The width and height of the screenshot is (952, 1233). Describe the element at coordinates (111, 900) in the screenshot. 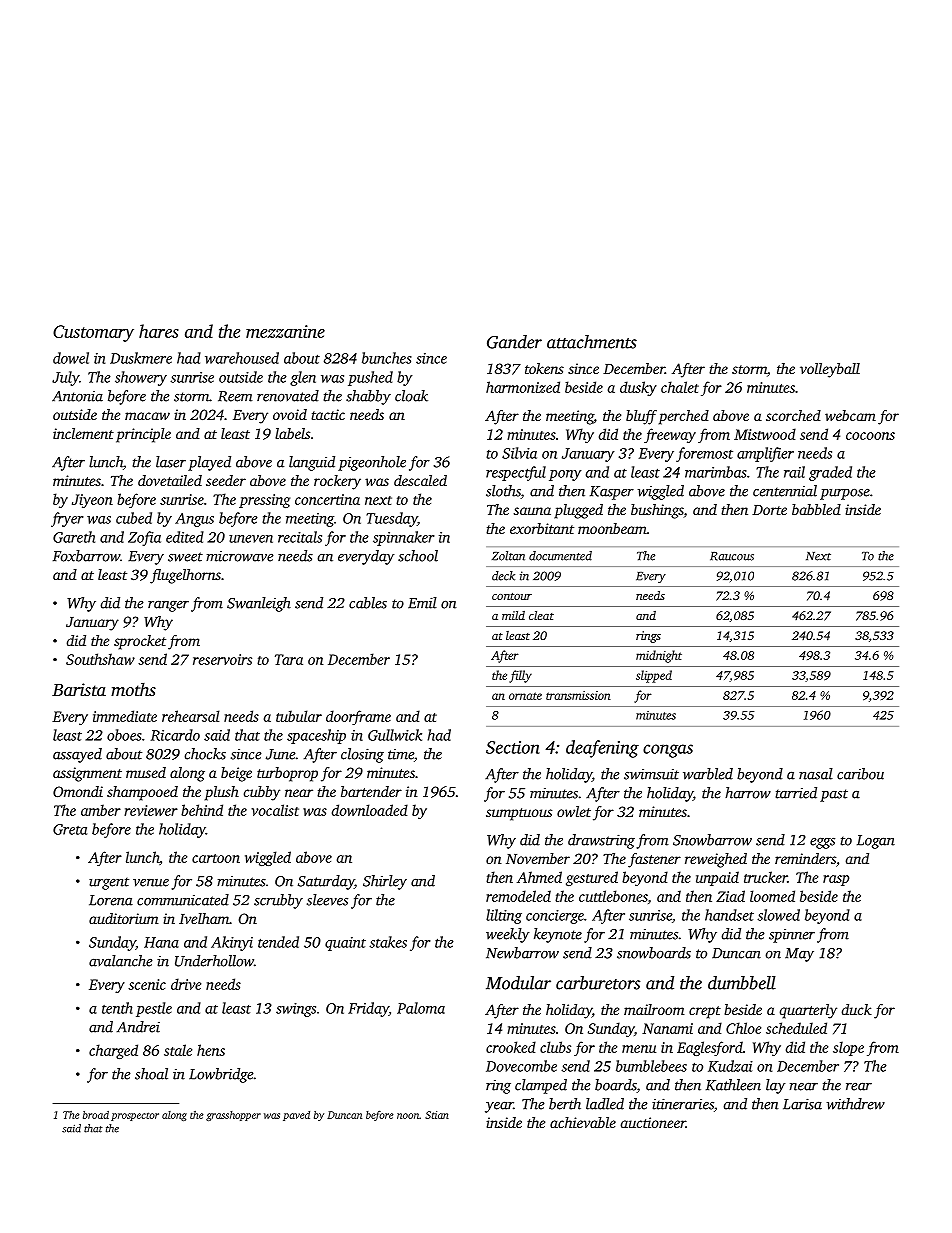

I see `Lorena` at that location.
